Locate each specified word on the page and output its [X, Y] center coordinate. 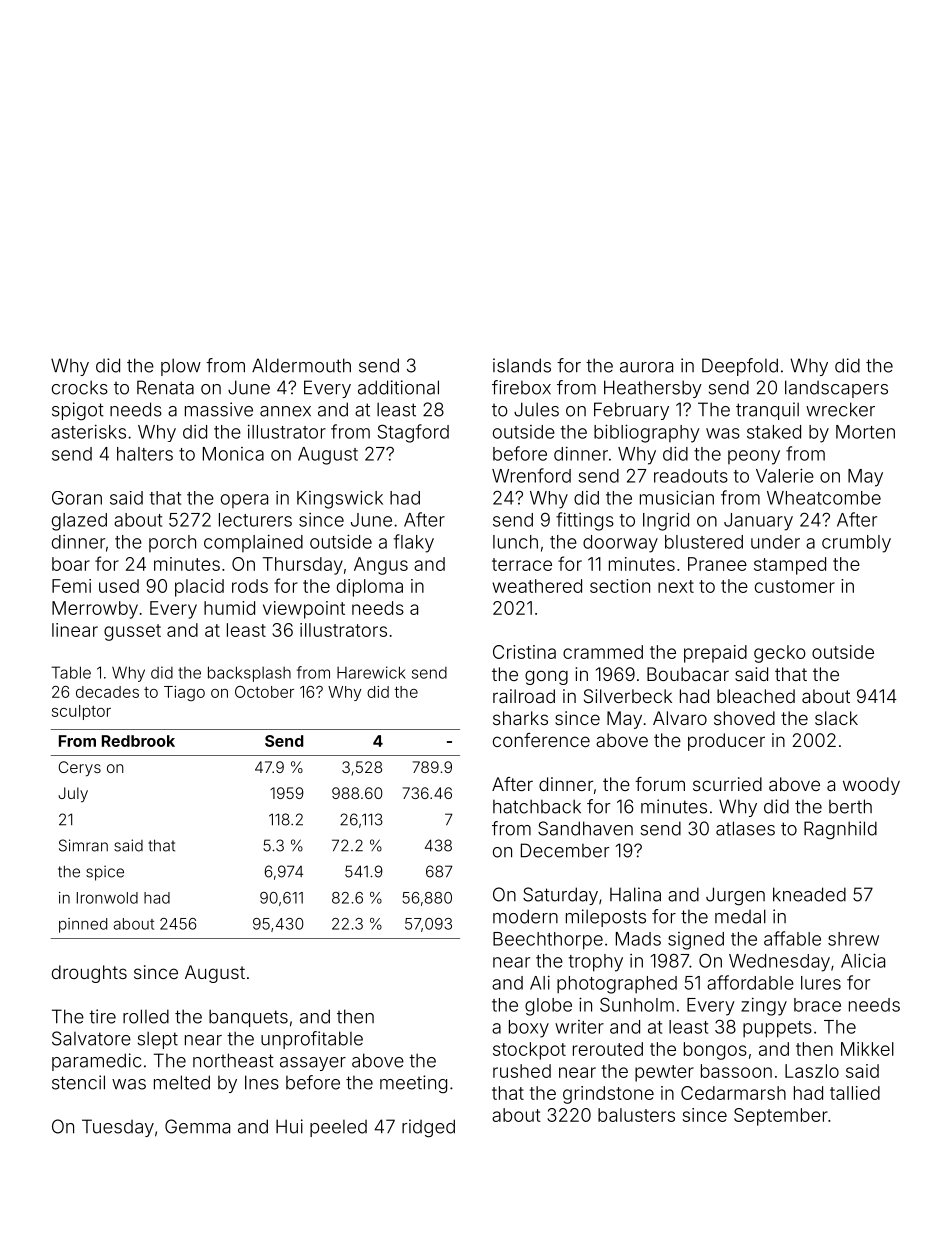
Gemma [197, 1126]
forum [660, 784]
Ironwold [107, 898]
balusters [636, 1115]
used [119, 586]
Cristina [524, 652]
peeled [338, 1128]
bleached [756, 696]
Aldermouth [301, 365]
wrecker [840, 409]
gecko [780, 654]
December [565, 850]
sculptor [81, 712]
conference [541, 740]
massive [219, 409]
